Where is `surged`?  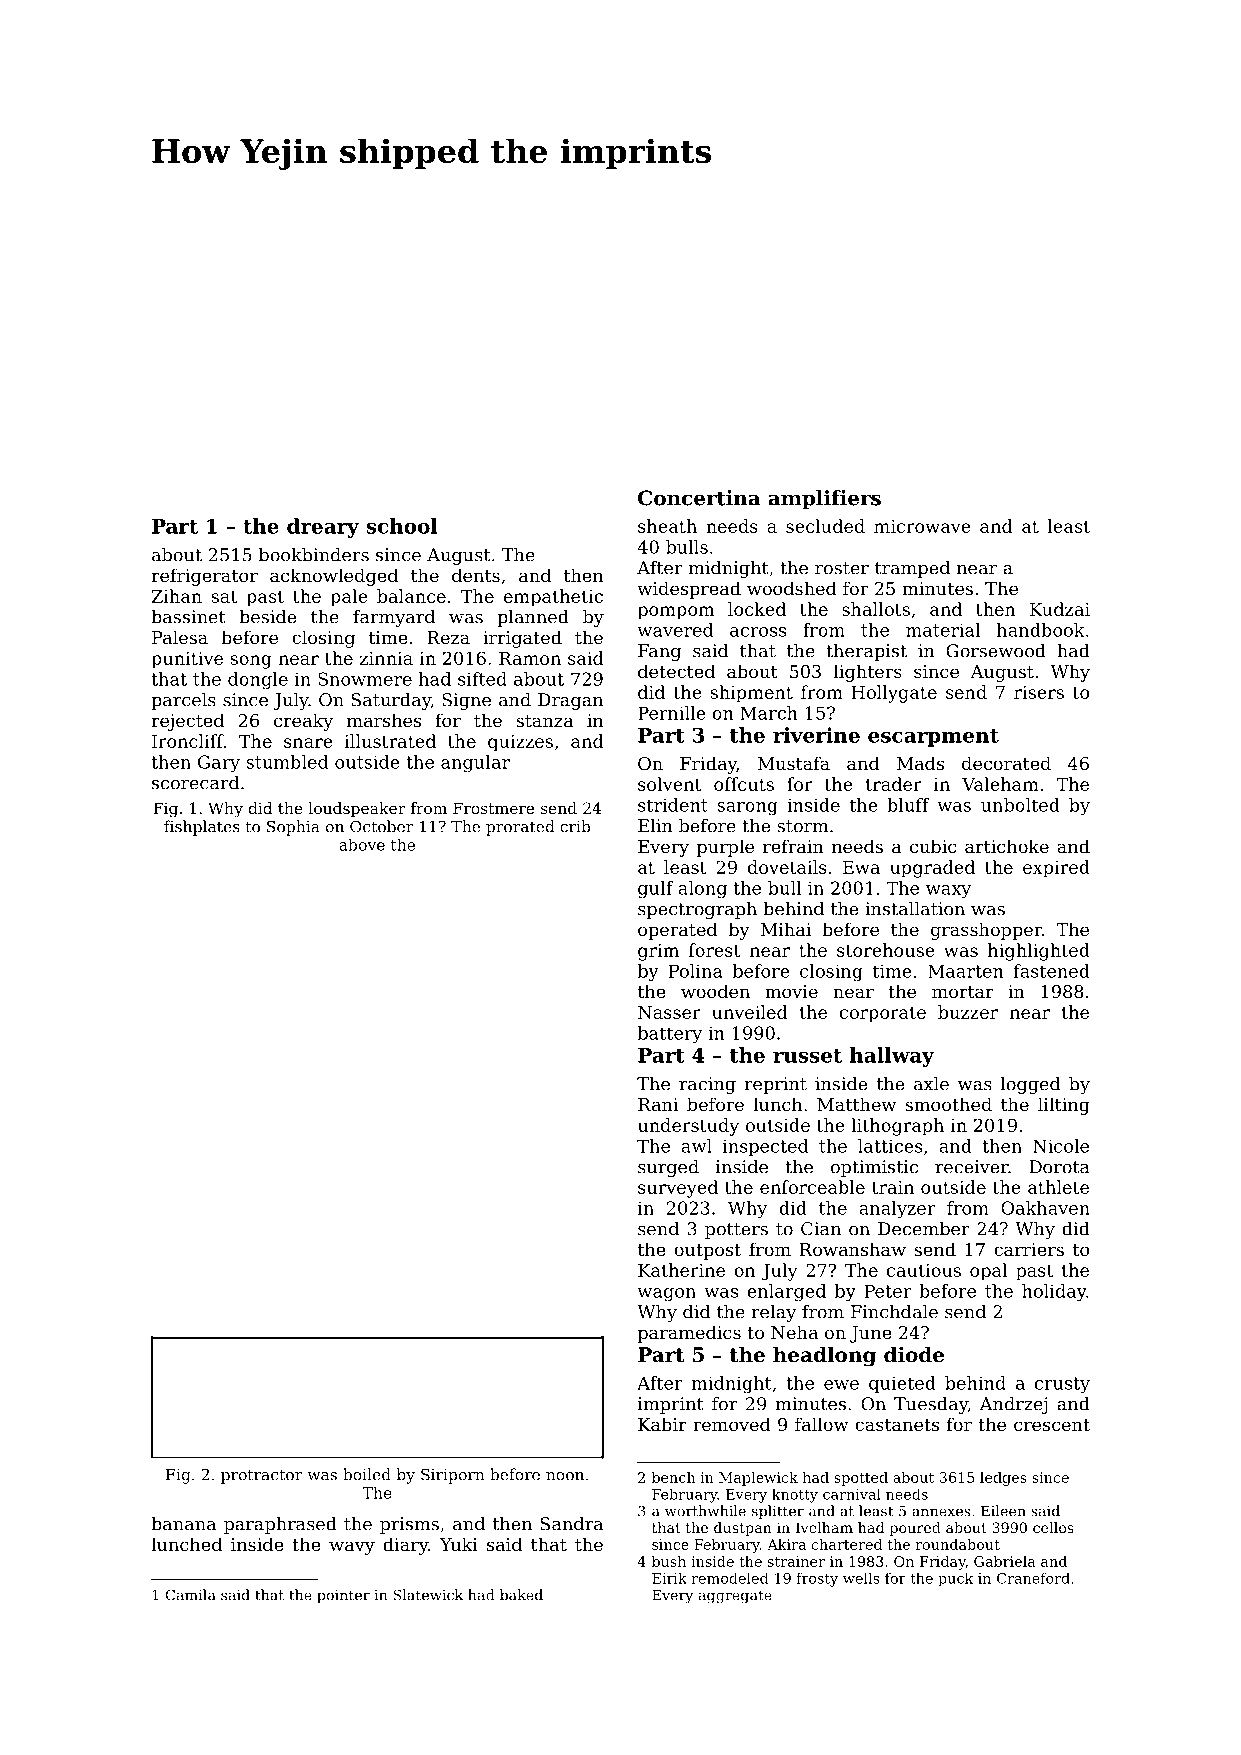
surged is located at coordinates (668, 1168).
